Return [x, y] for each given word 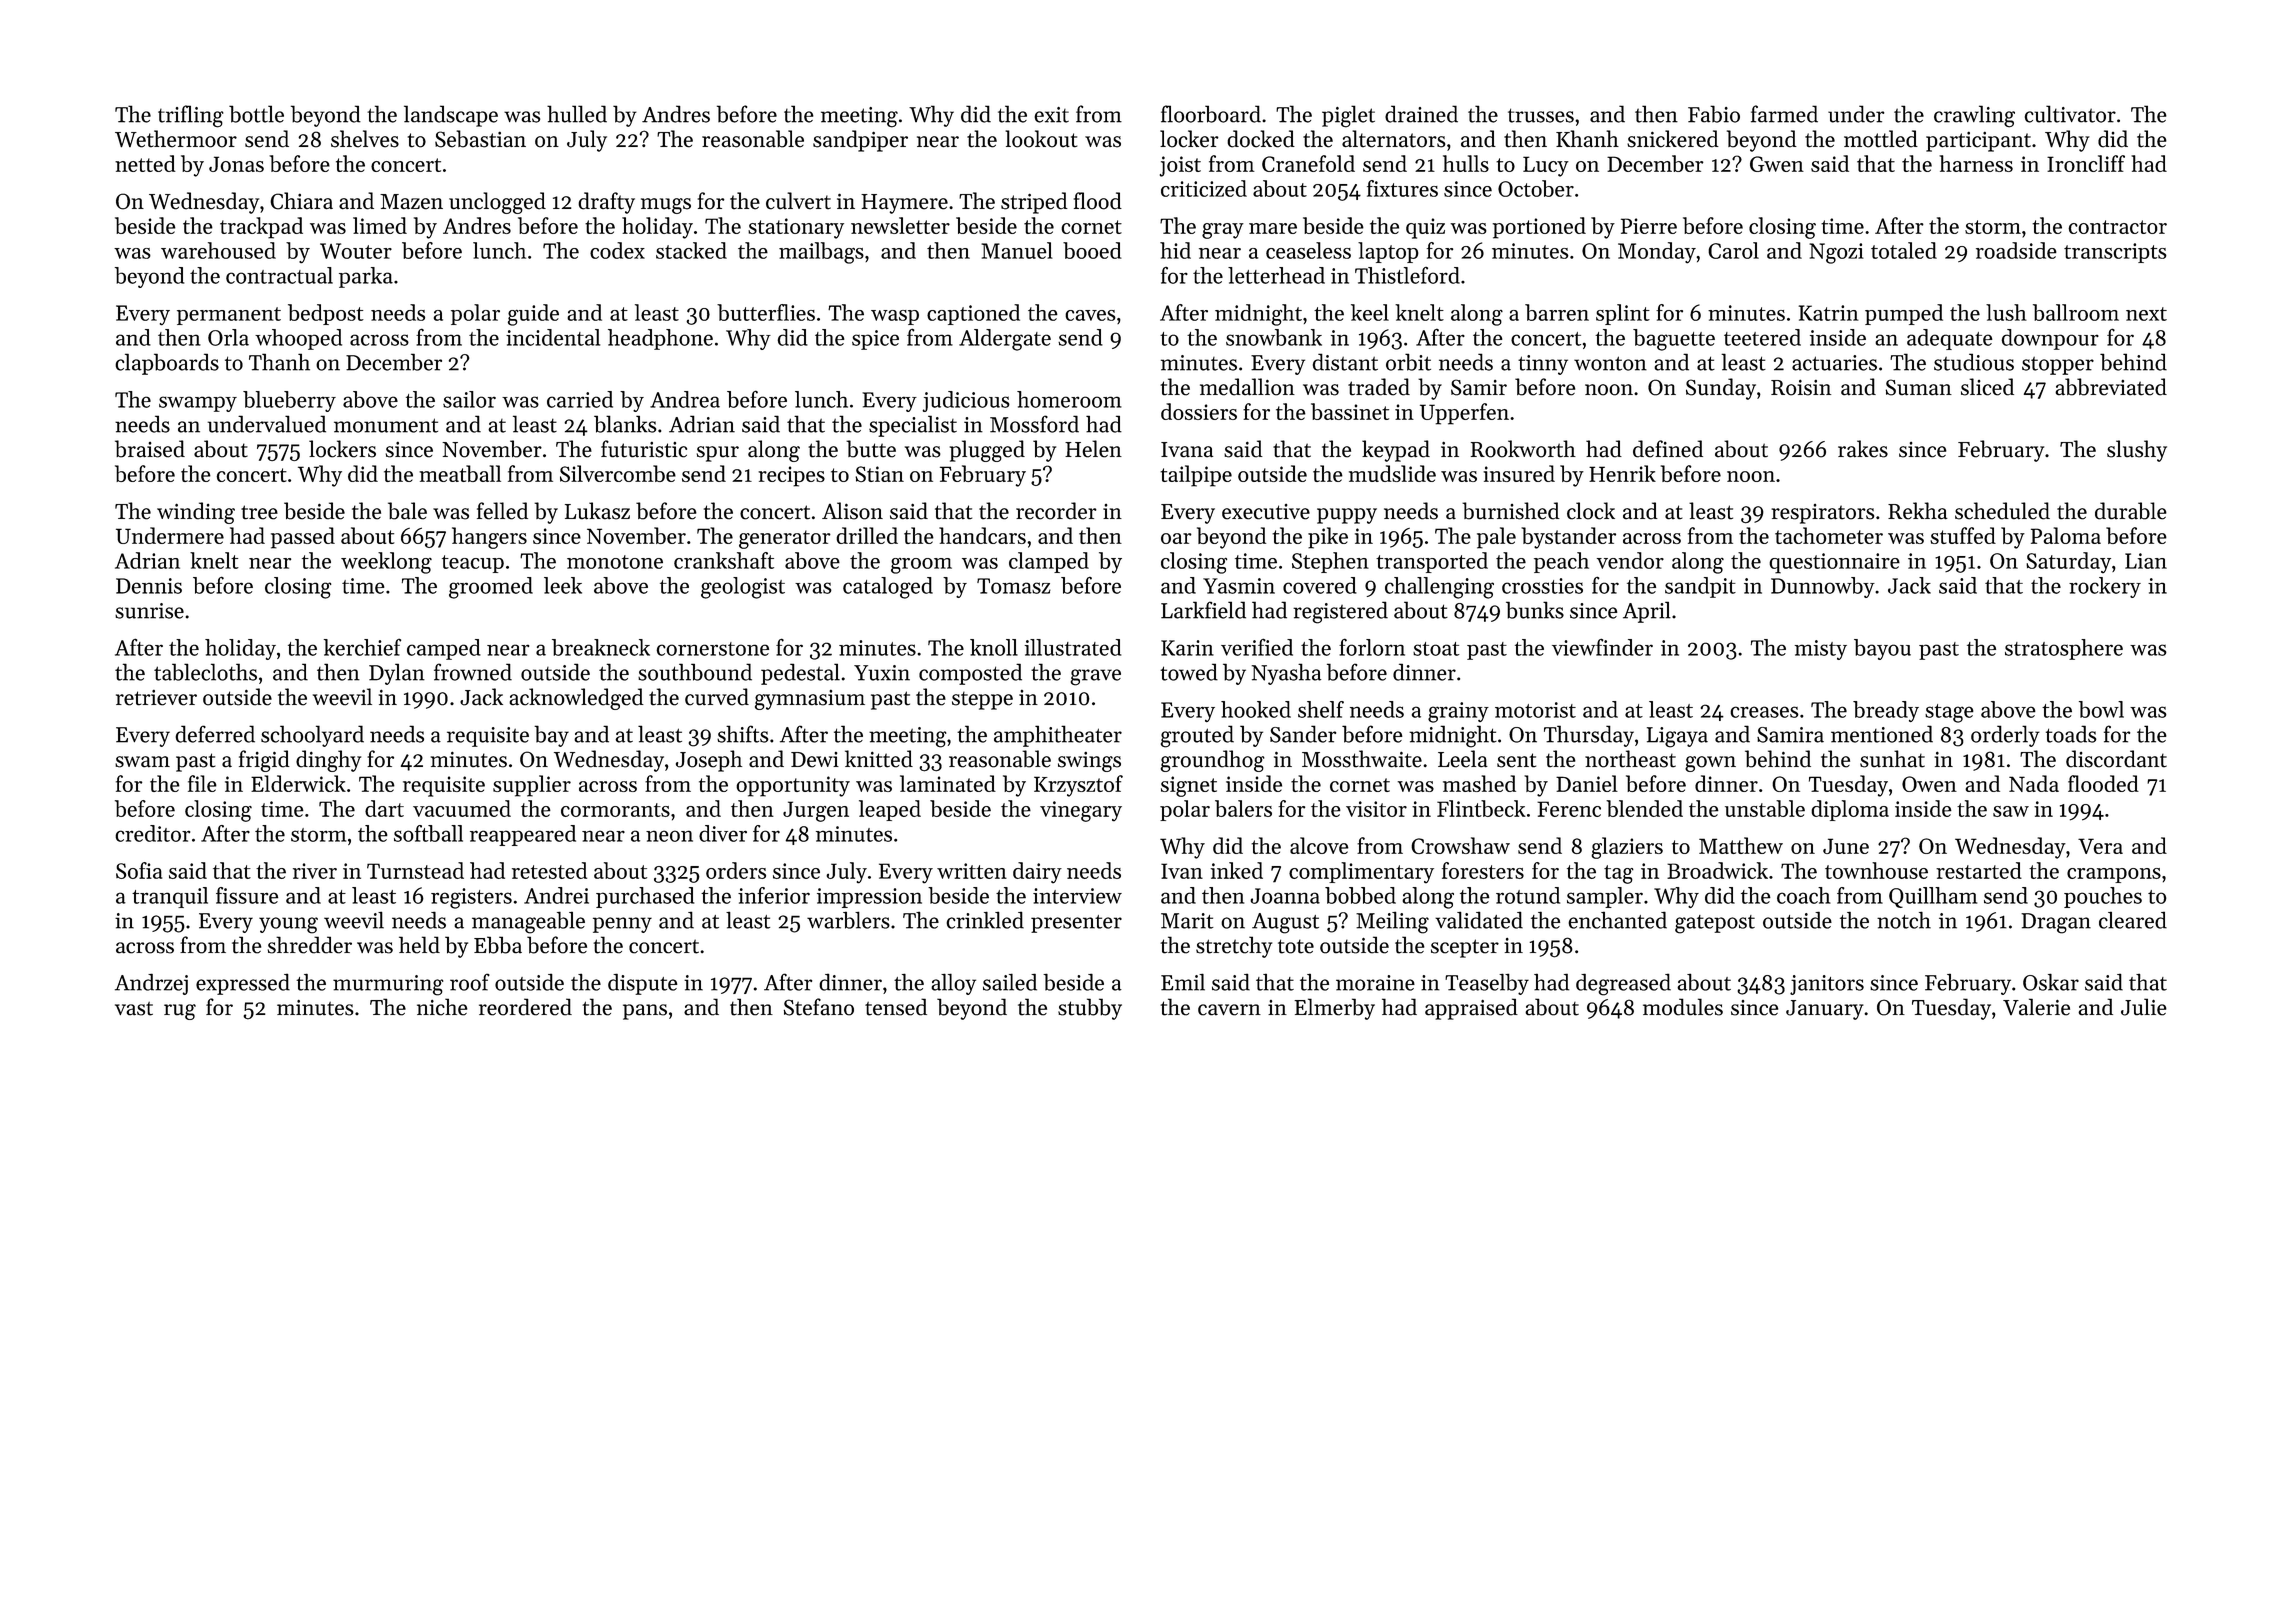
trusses [1541, 115]
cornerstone [712, 649]
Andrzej [151, 984]
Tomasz [1014, 586]
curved [717, 697]
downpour [2050, 339]
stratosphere [2064, 649]
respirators [1822, 514]
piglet [1348, 116]
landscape [451, 116]
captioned [973, 314]
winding [196, 513]
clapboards [167, 364]
